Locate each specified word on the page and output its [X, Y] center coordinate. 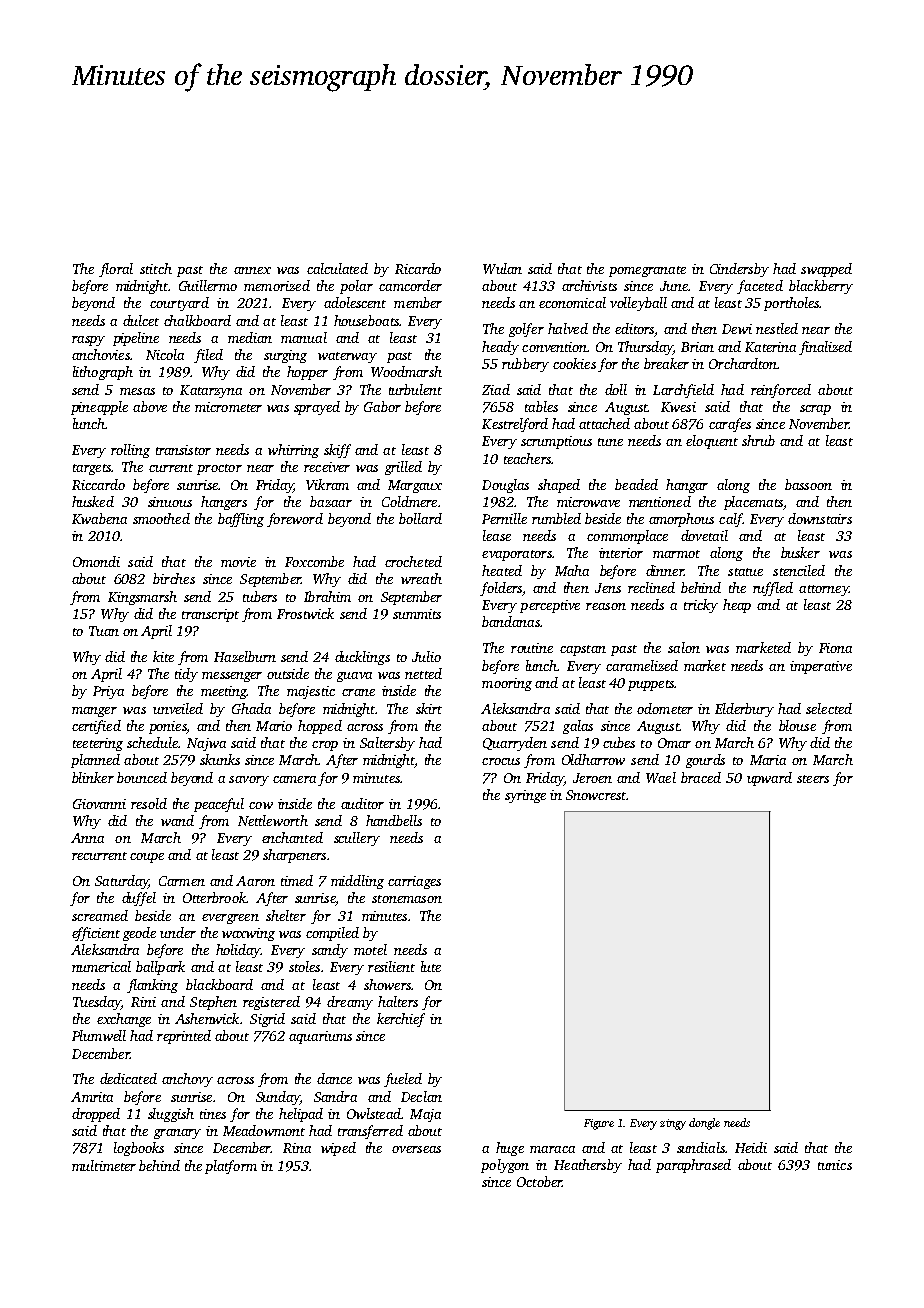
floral [116, 270]
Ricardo [418, 268]
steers [813, 779]
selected [829, 708]
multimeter [104, 1165]
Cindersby [739, 270]
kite [163, 656]
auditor [362, 803]
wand [177, 820]
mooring [507, 684]
